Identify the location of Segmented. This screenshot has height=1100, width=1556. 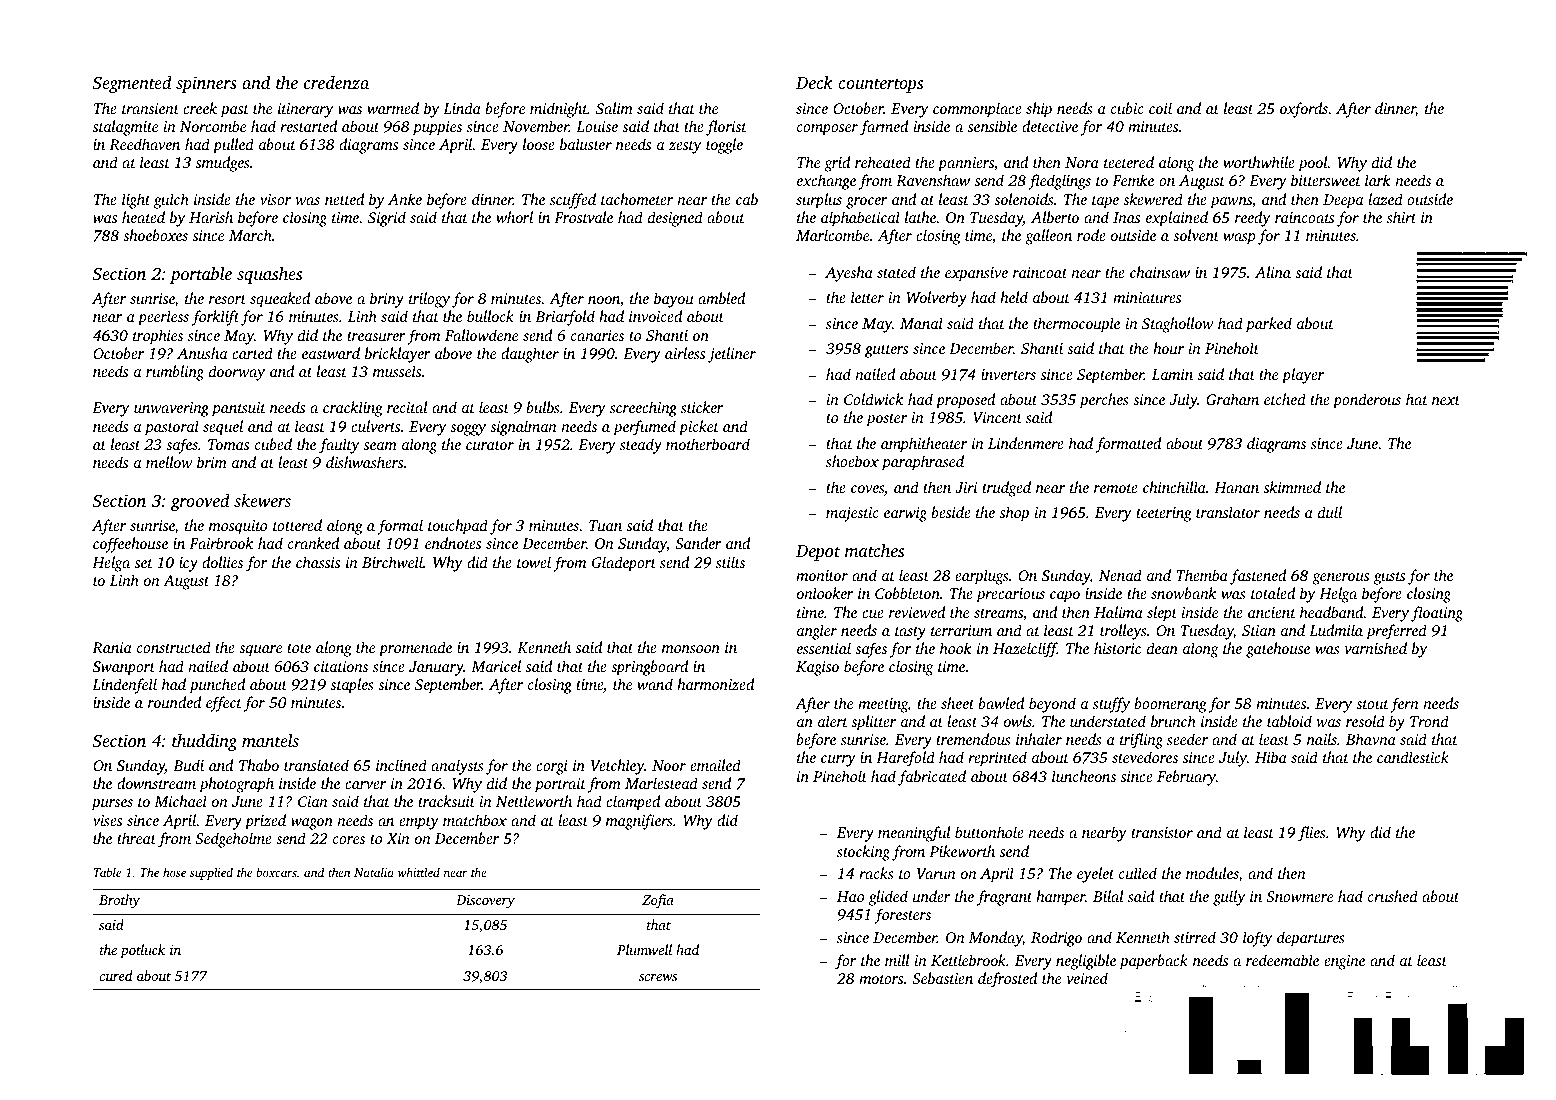
(132, 84).
